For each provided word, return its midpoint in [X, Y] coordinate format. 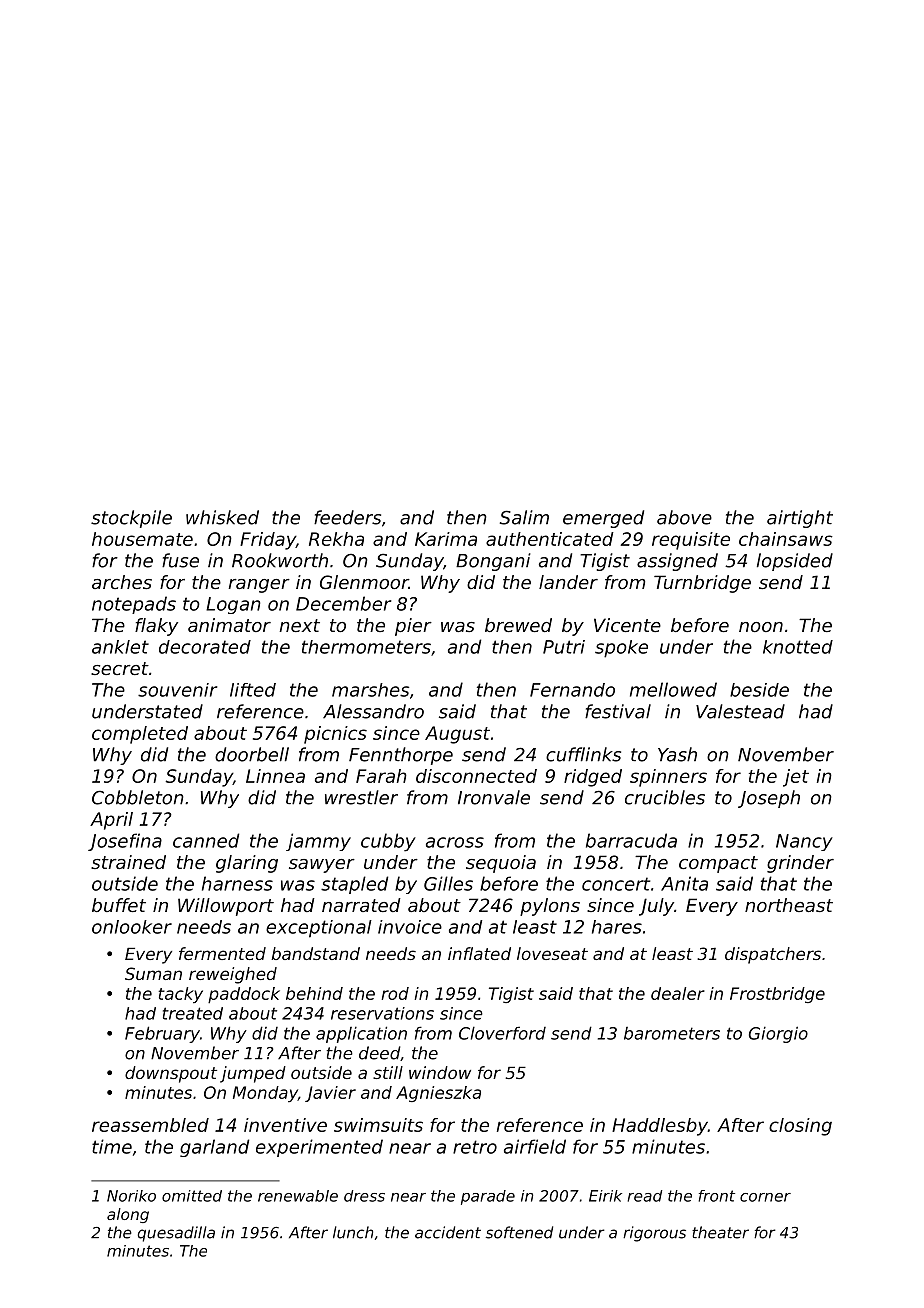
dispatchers [773, 955]
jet [796, 778]
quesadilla [176, 1234]
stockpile [131, 519]
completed [140, 735]
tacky [180, 995]
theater [720, 1232]
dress [364, 1196]
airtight [800, 519]
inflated [479, 953]
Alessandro [373, 711]
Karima [446, 539]
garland [214, 1148]
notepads [134, 605]
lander [568, 582]
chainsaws [786, 539]
